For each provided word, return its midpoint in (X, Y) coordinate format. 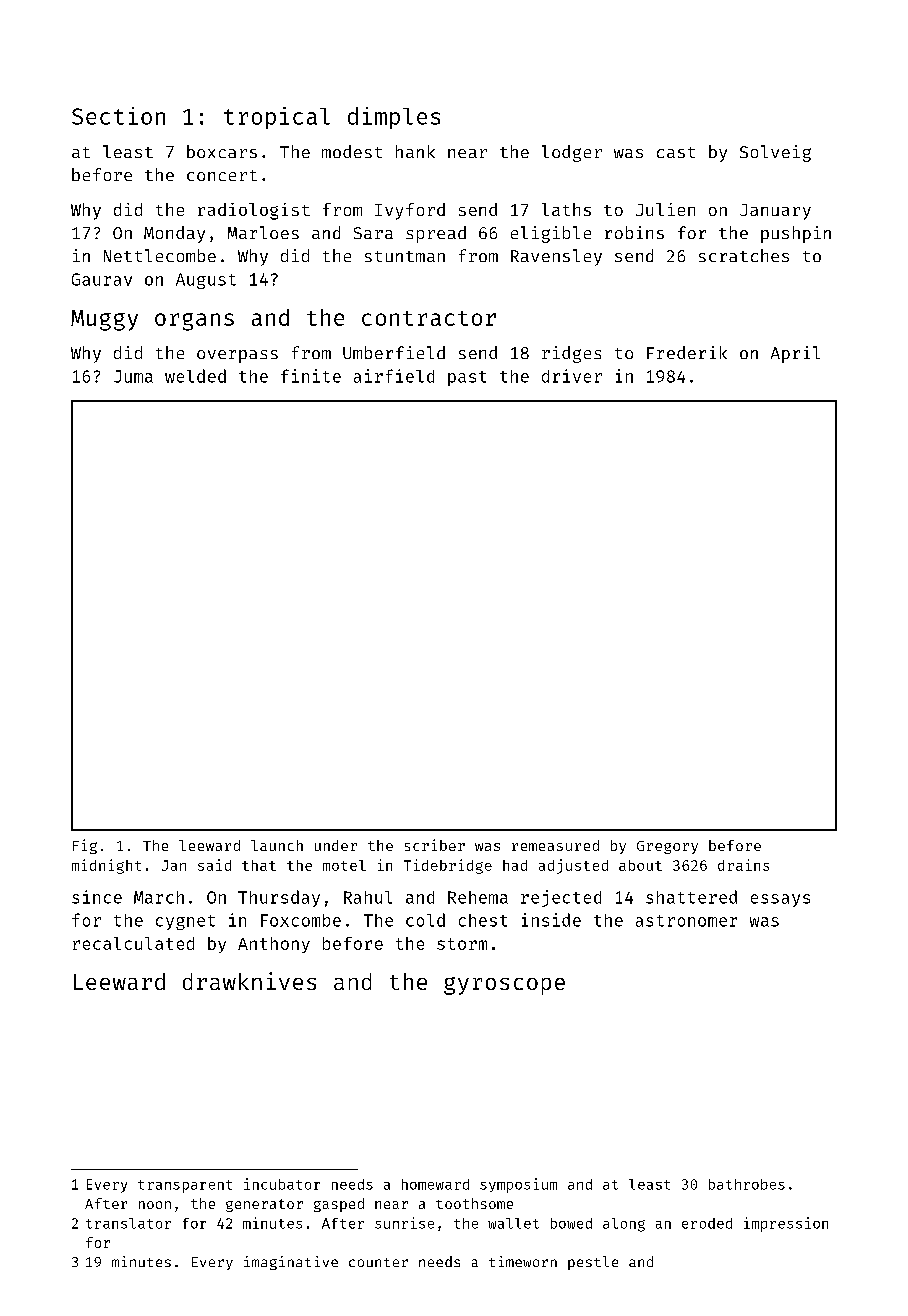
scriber (435, 845)
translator (128, 1223)
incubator (282, 1184)
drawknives (249, 981)
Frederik (687, 352)
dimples (394, 118)
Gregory (667, 847)
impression (786, 1224)
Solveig (775, 153)
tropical (277, 118)
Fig (85, 846)
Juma (133, 376)
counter (378, 1262)
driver (572, 376)
